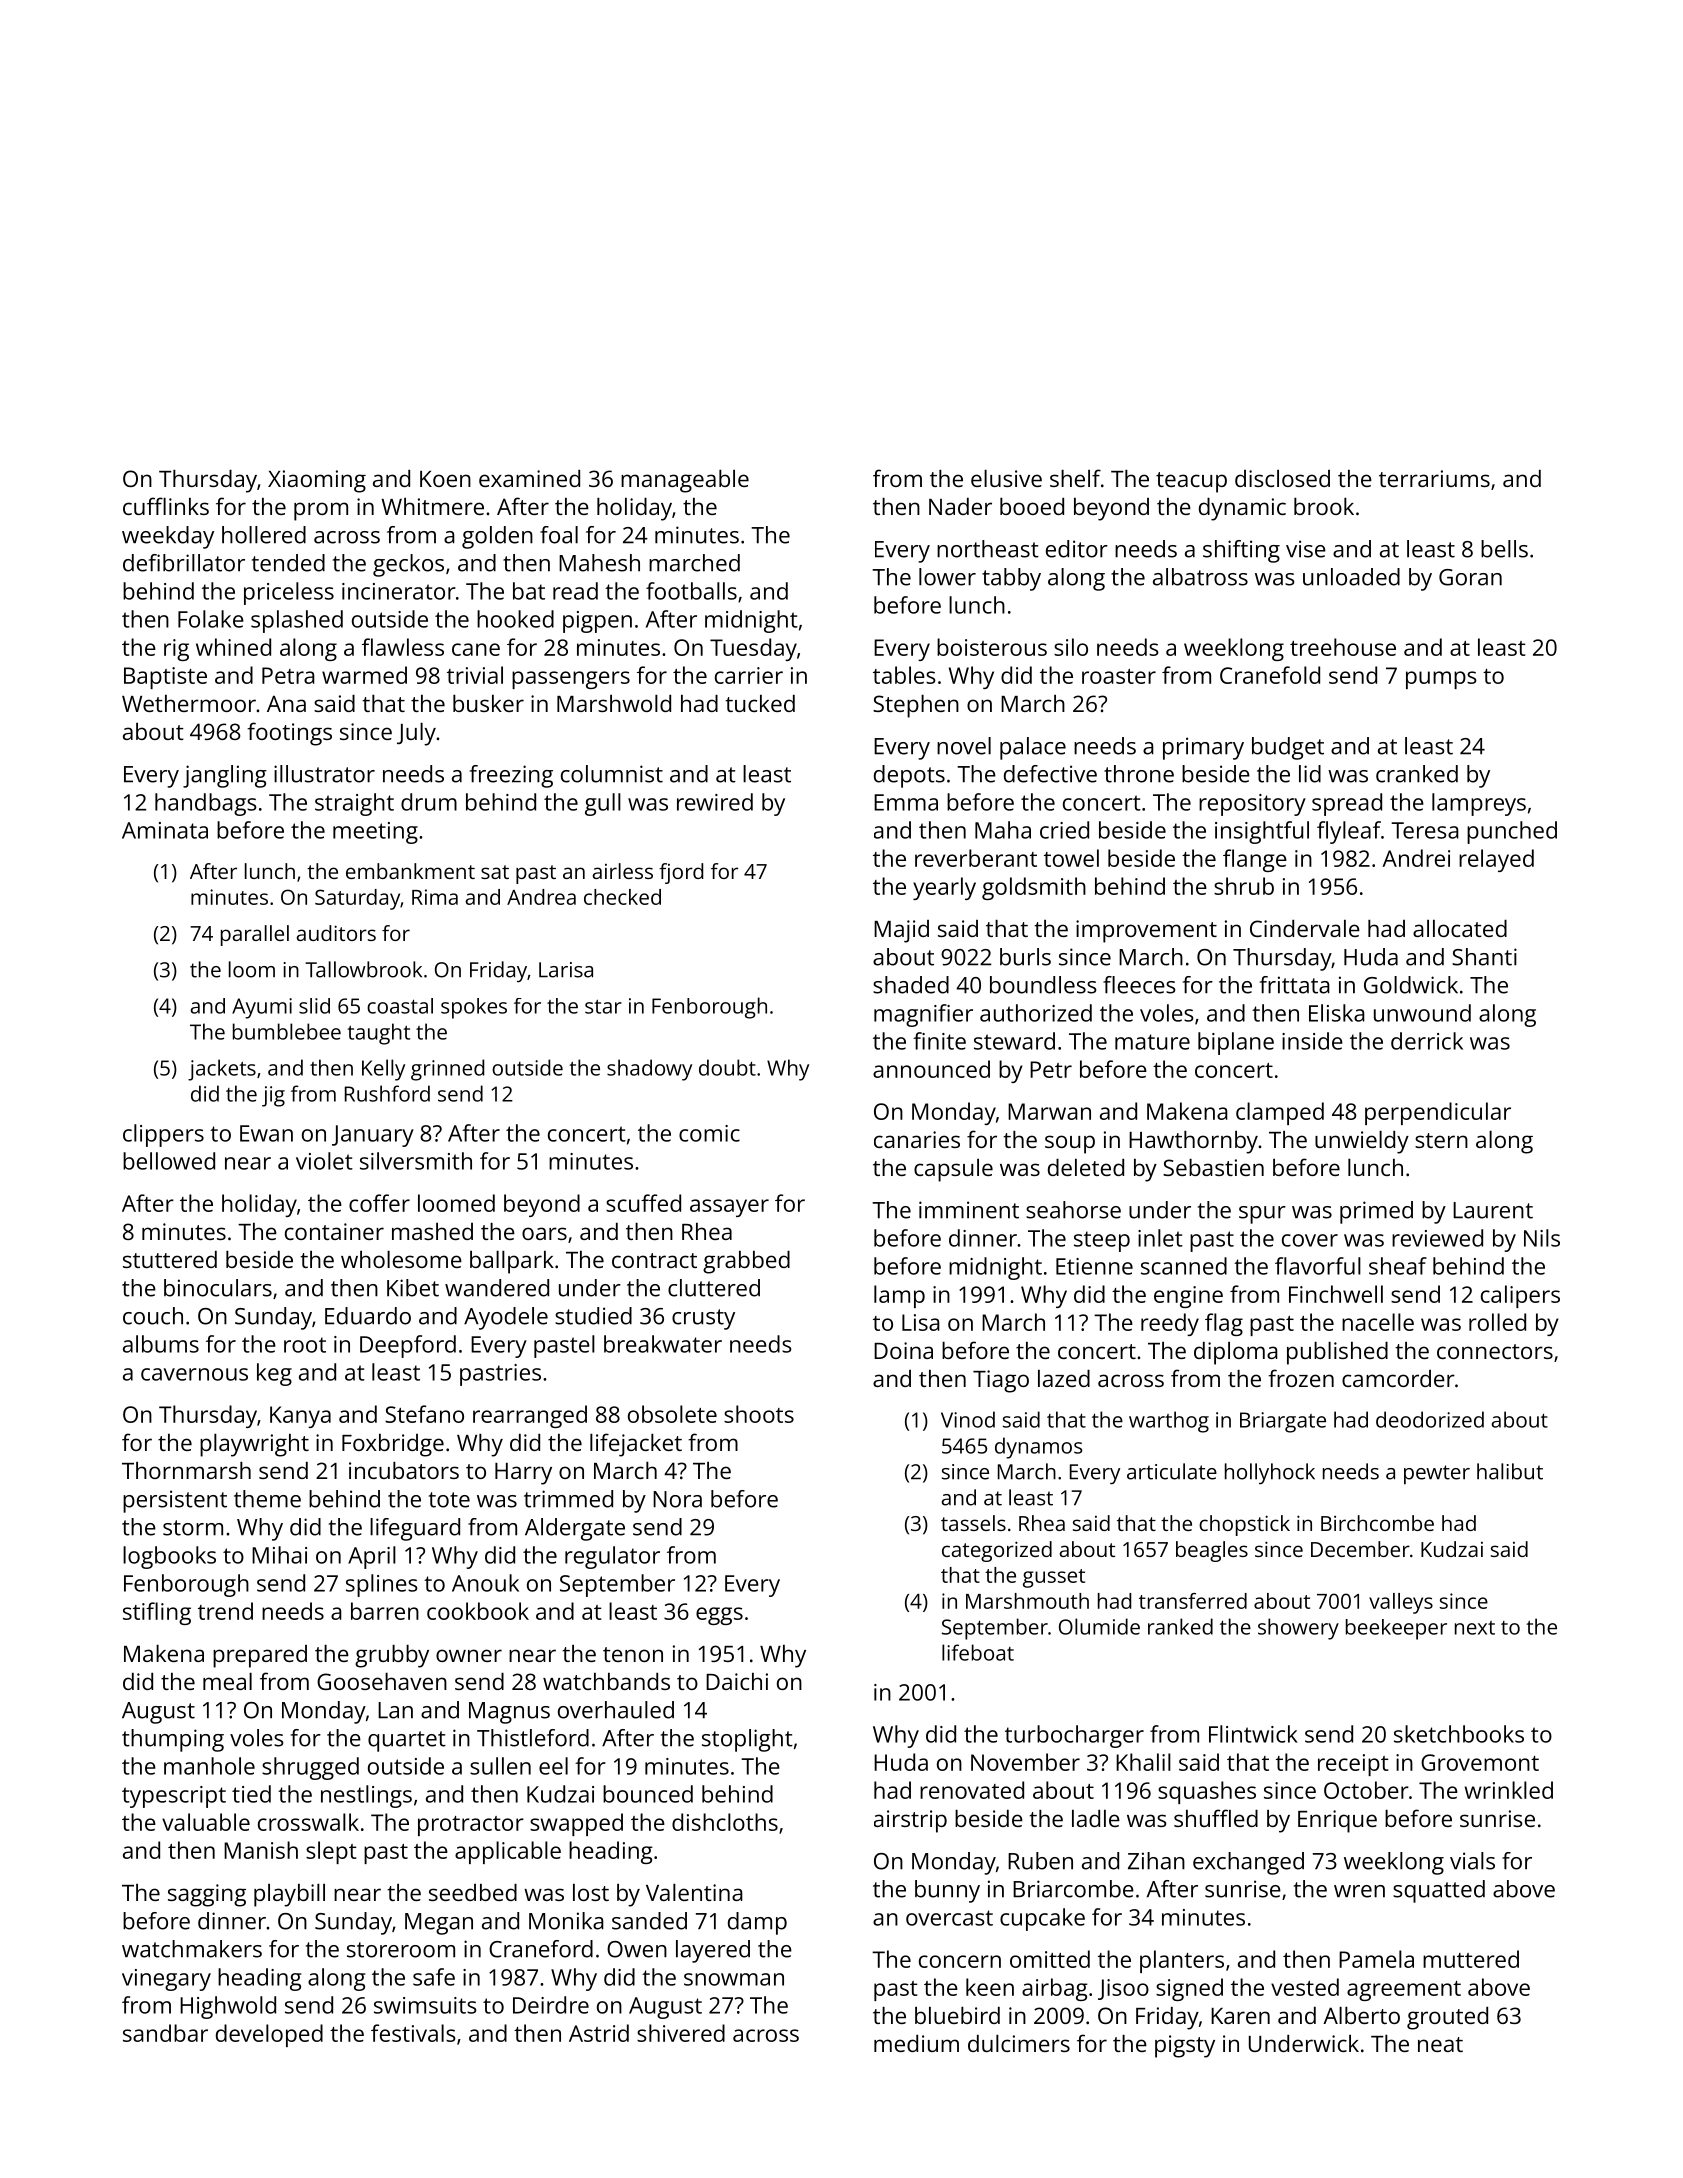  I want to click on Xiaoming, so click(317, 481).
